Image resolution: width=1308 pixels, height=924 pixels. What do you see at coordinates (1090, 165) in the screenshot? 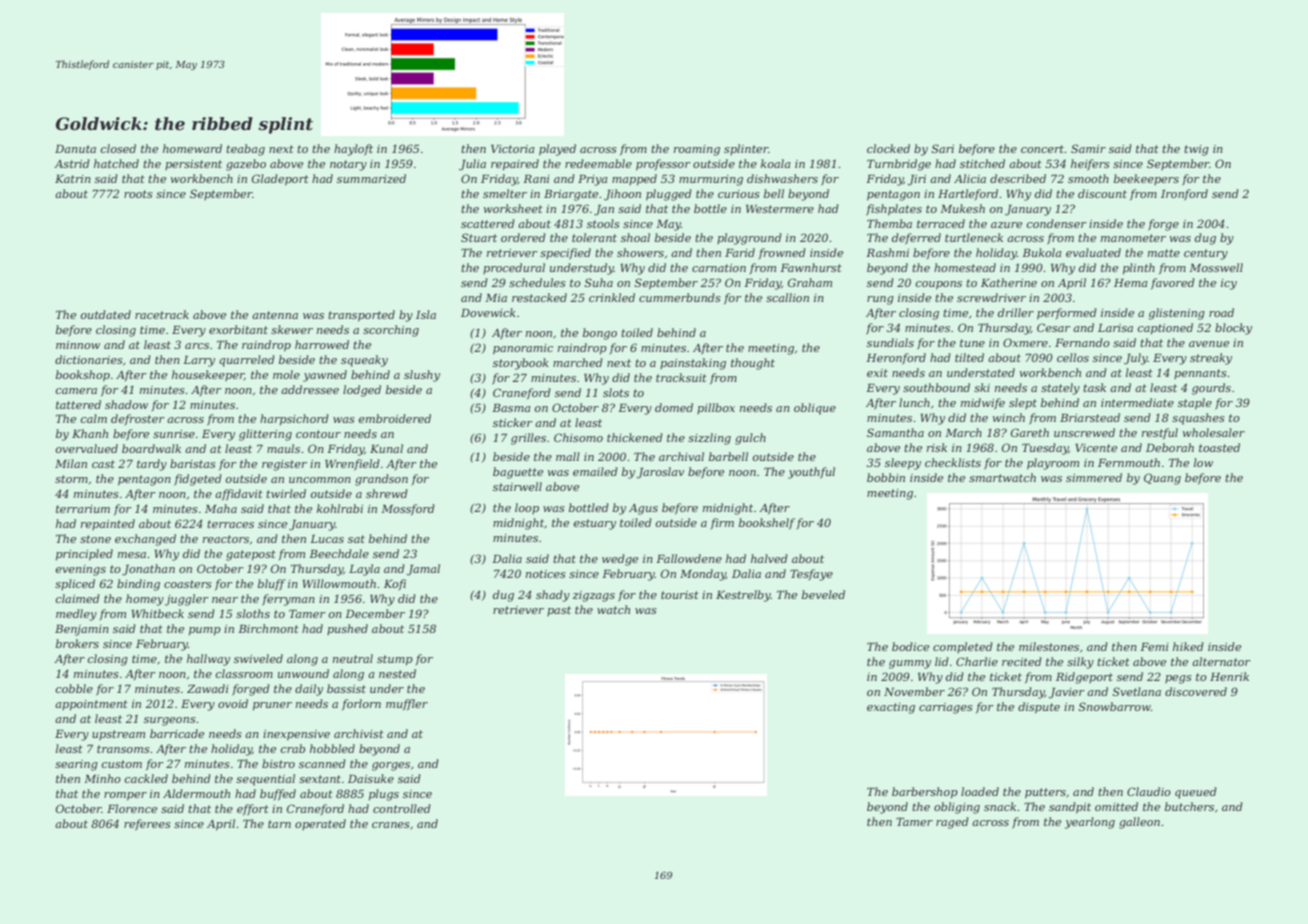
I see `heifers` at bounding box center [1090, 165].
